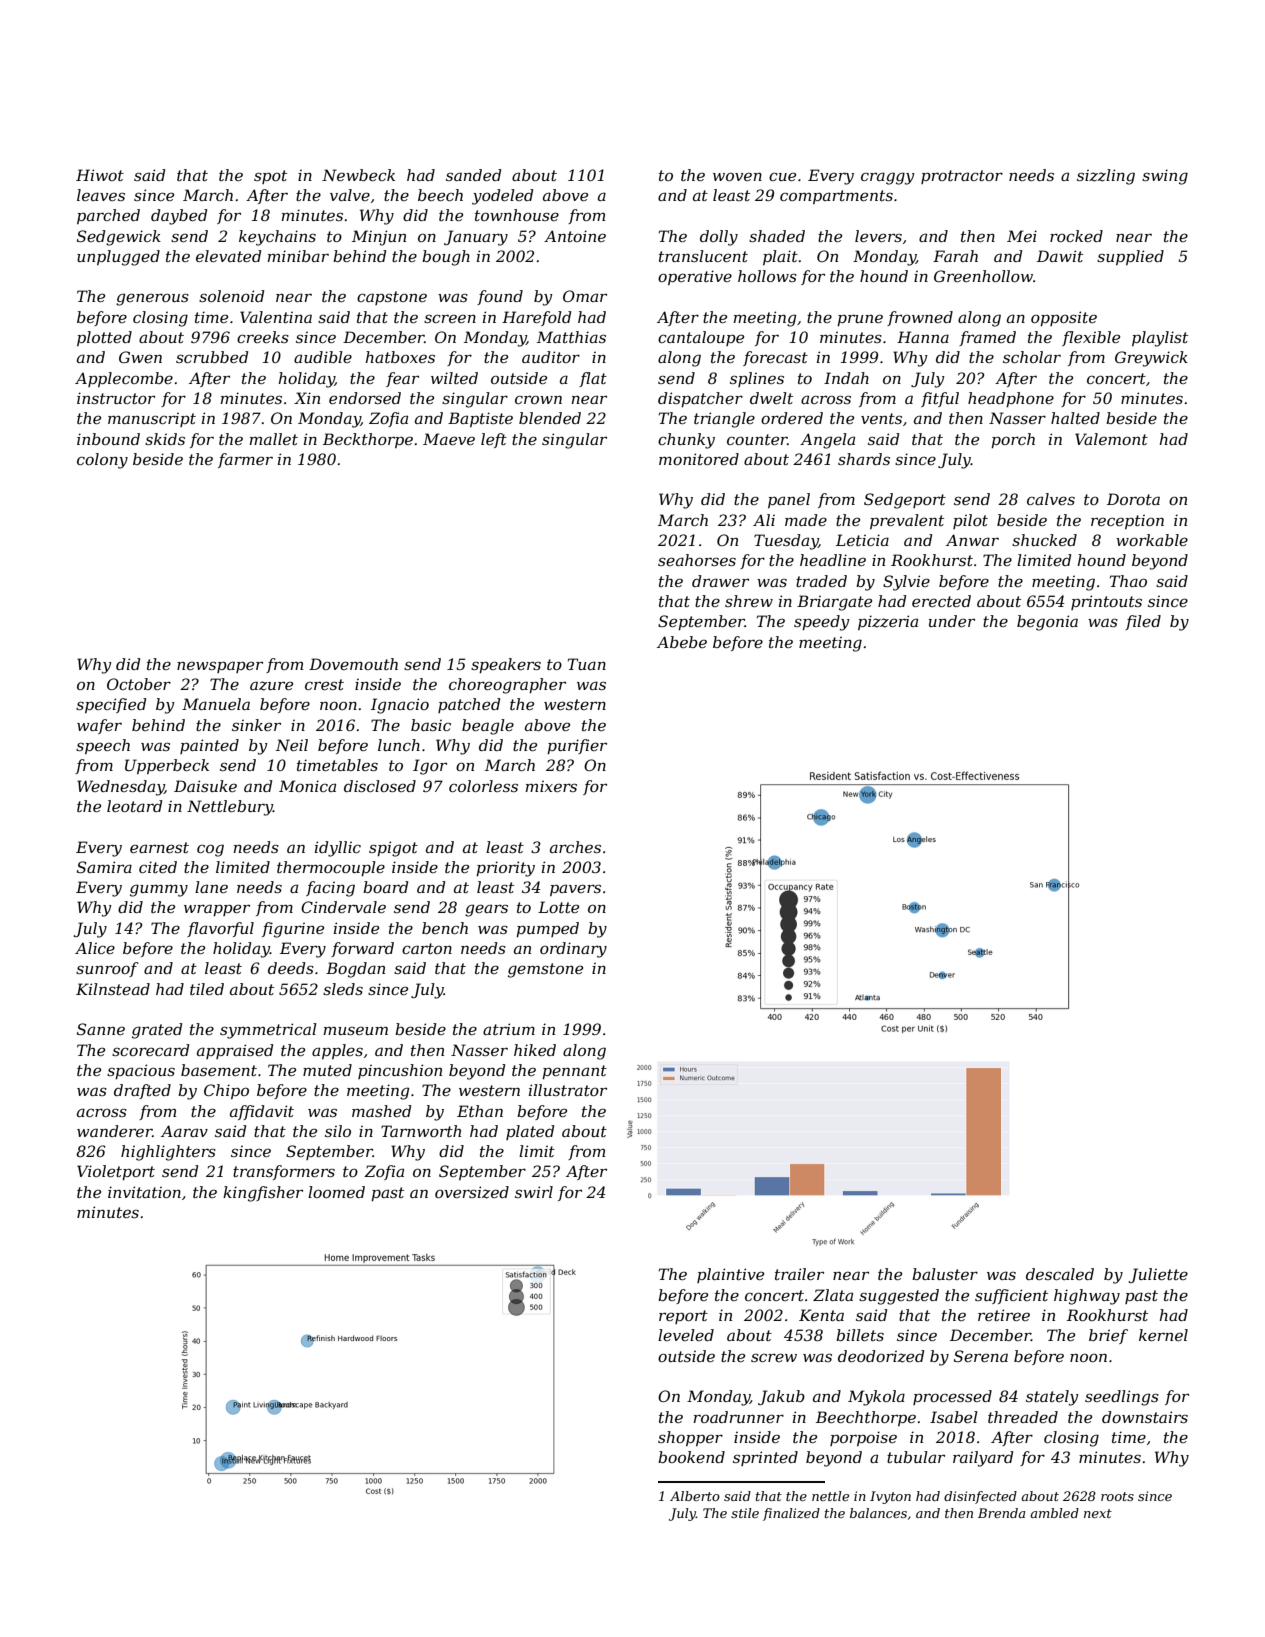 The width and height of the document is (1265, 1637). Describe the element at coordinates (545, 970) in the document. I see `gemstone` at that location.
